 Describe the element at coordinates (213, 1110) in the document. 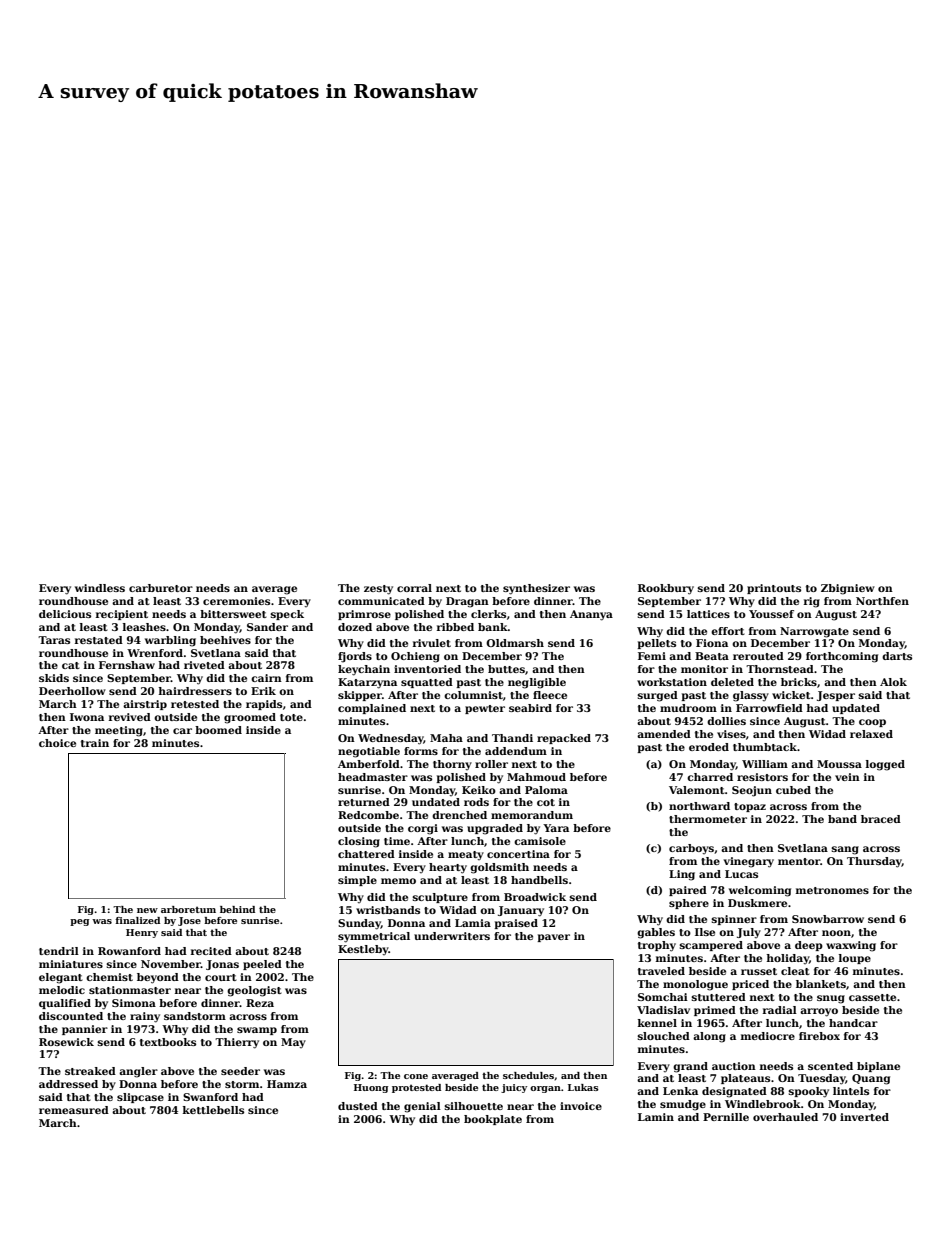

I see `kettlebells` at that location.
